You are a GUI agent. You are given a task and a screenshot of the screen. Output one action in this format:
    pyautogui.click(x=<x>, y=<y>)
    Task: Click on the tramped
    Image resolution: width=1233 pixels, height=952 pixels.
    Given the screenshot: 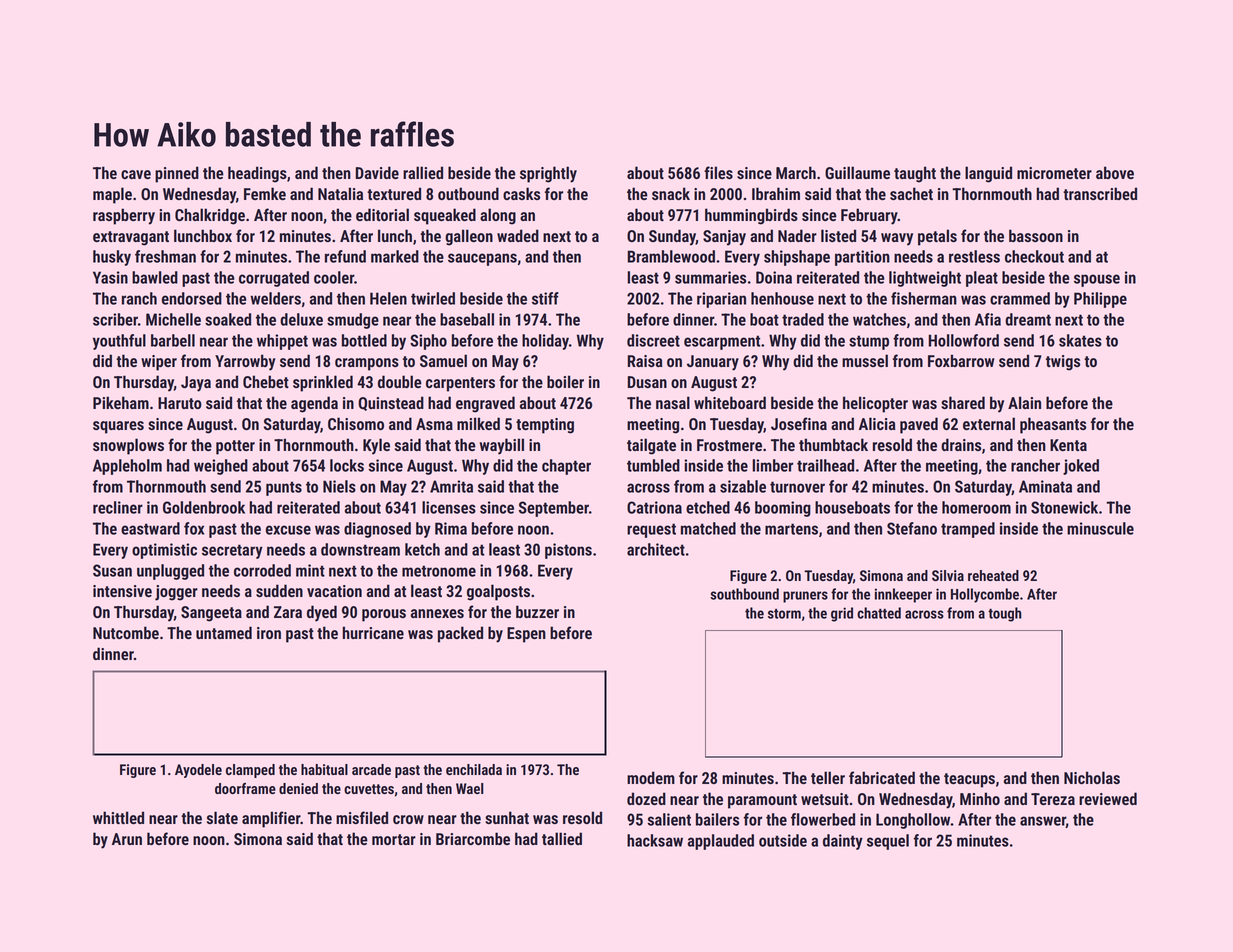 What is the action you would take?
    pyautogui.click(x=968, y=530)
